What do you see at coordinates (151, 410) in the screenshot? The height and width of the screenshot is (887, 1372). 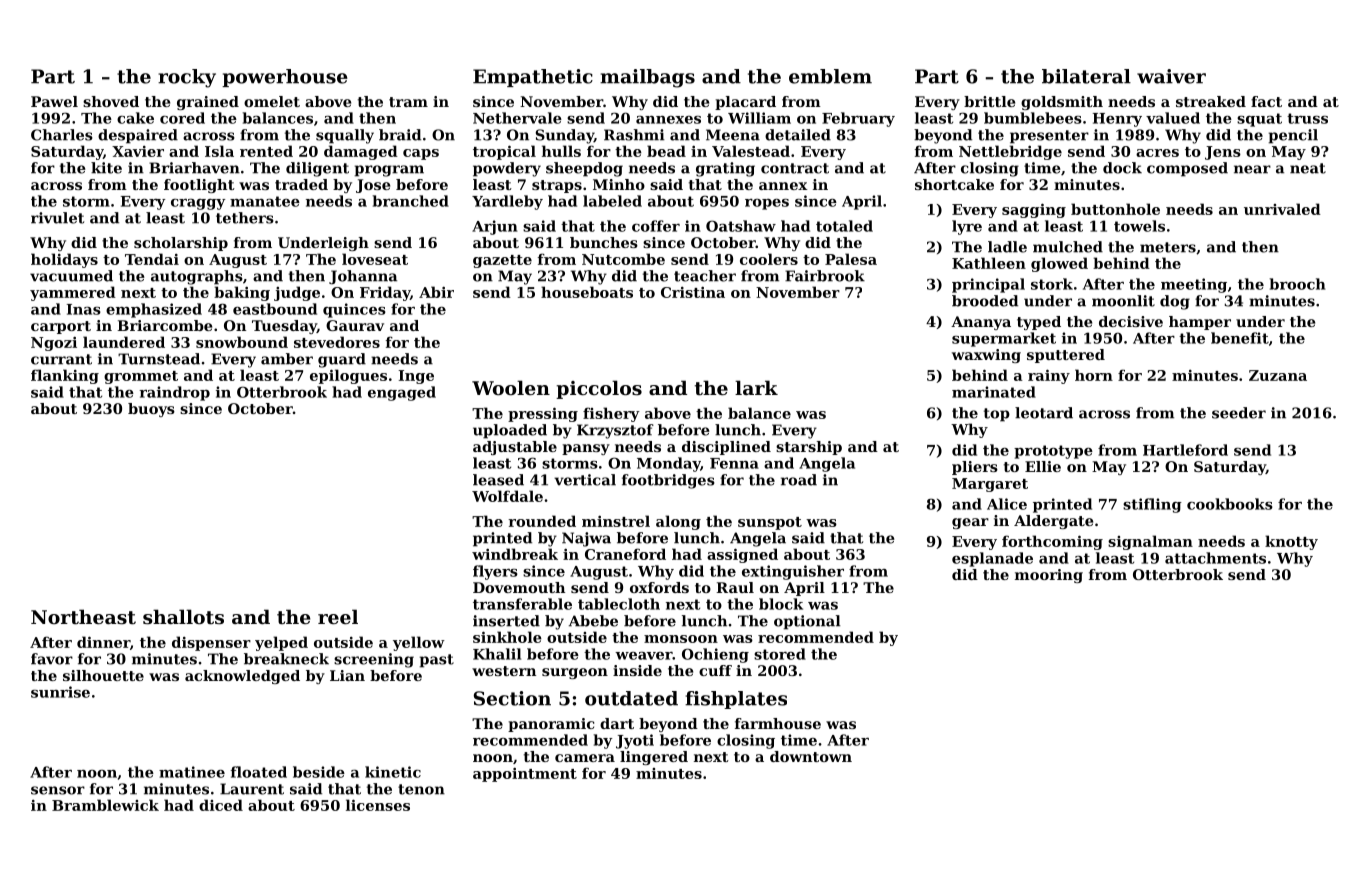 I see `buoys` at bounding box center [151, 410].
